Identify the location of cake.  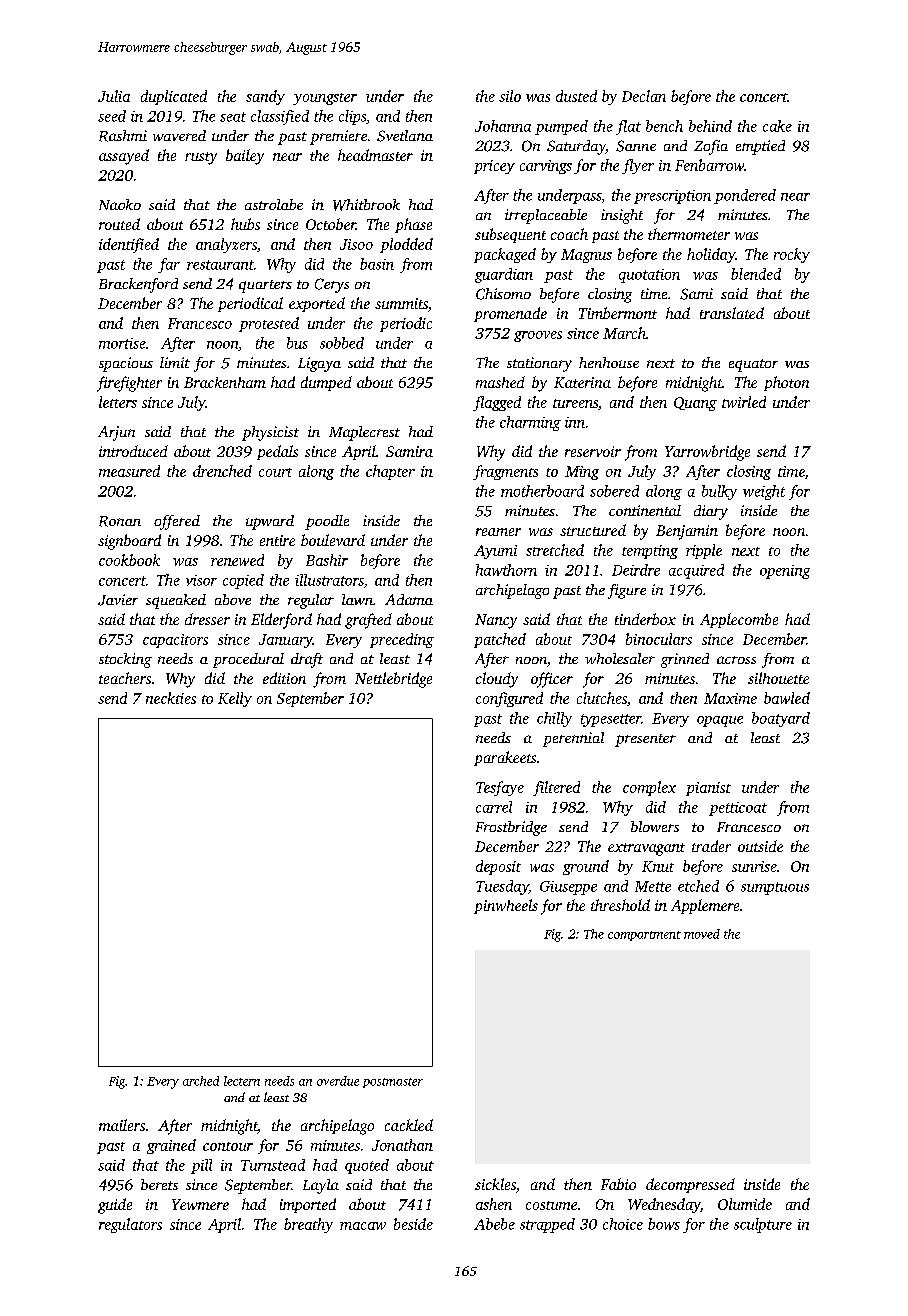
(777, 126).
